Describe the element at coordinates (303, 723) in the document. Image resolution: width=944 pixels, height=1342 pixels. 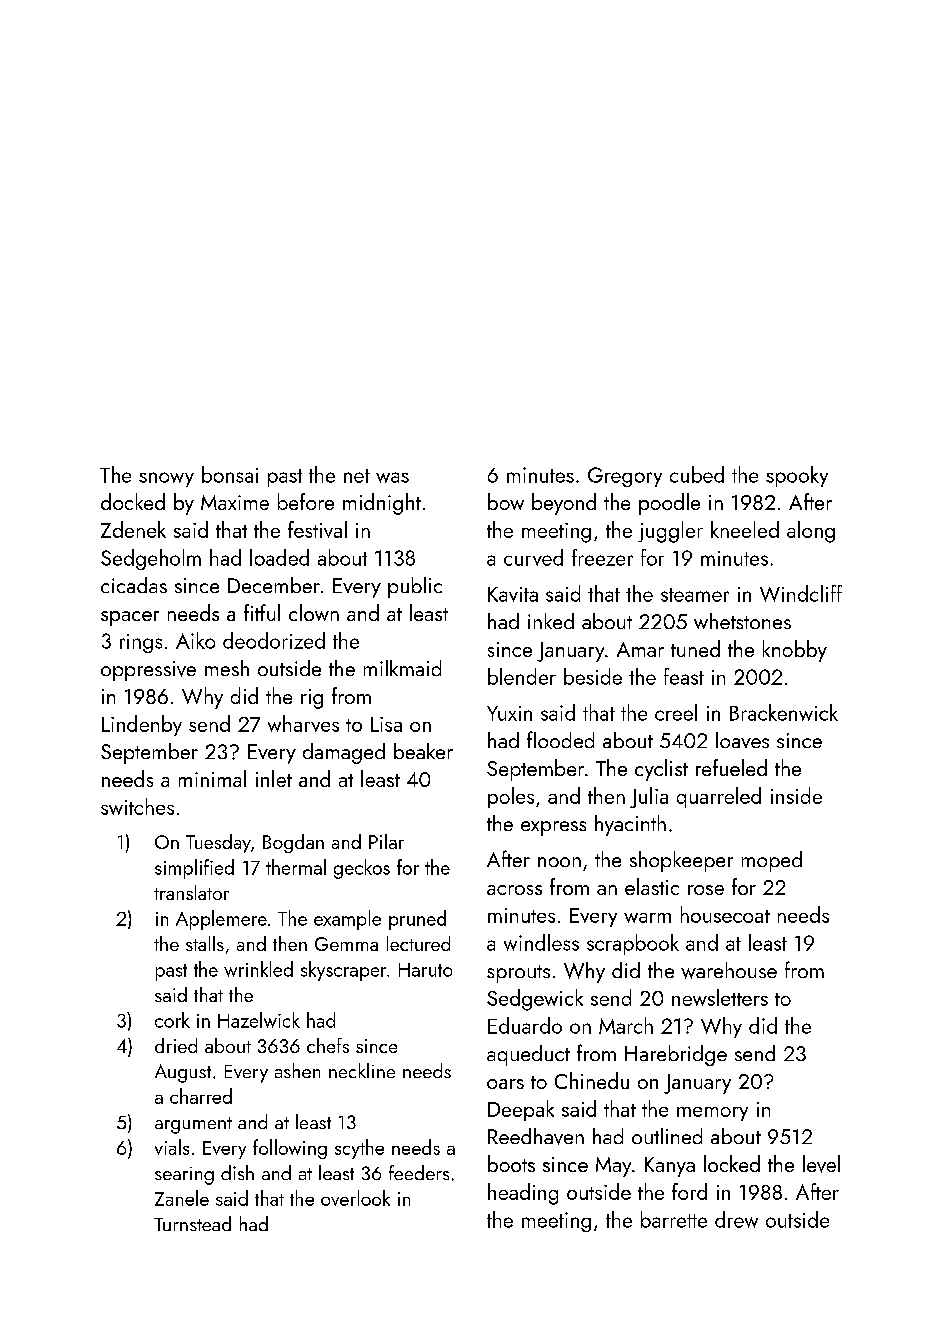
I see `wharves` at that location.
